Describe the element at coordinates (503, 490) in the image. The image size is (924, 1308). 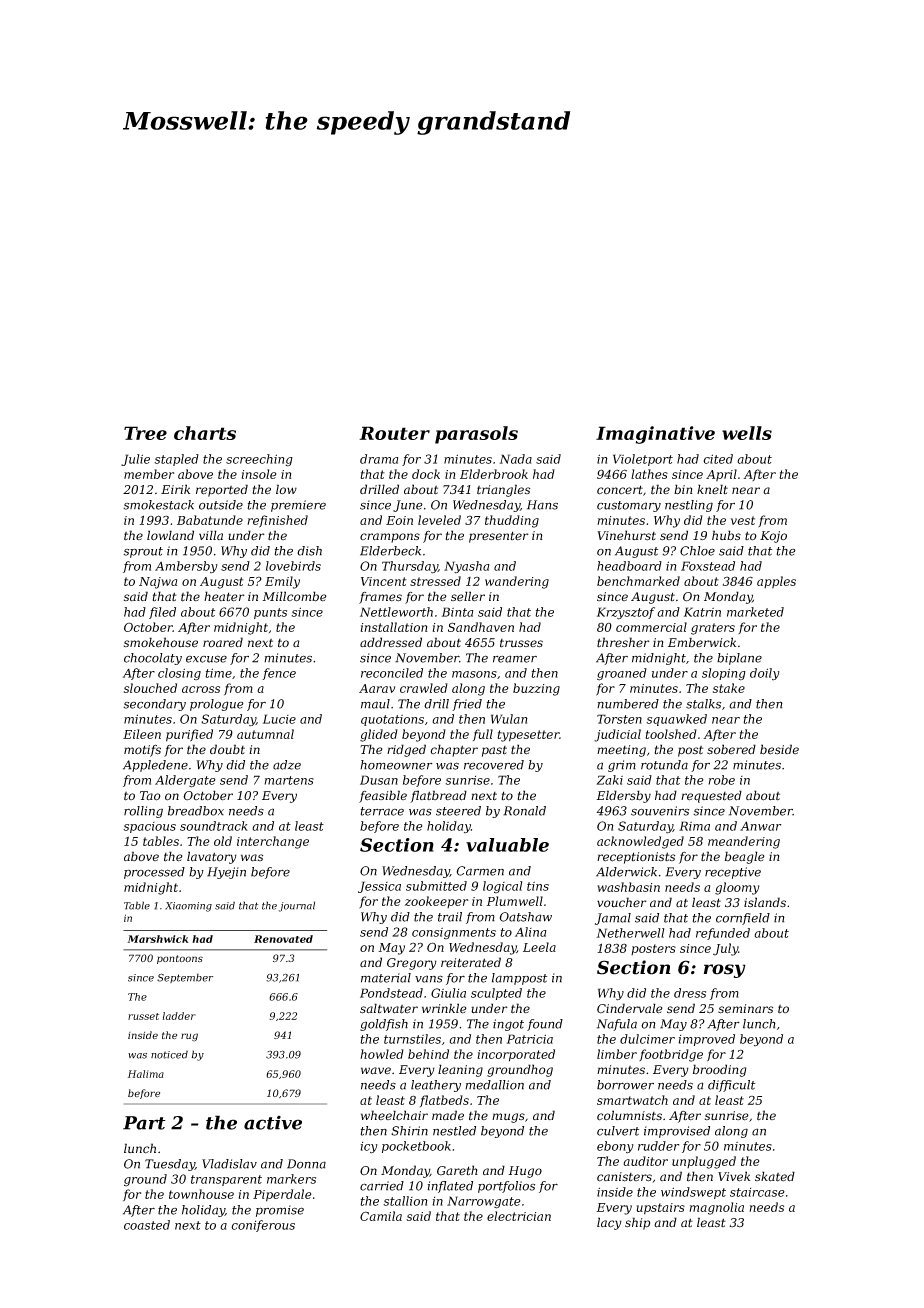
I see `triangles` at that location.
